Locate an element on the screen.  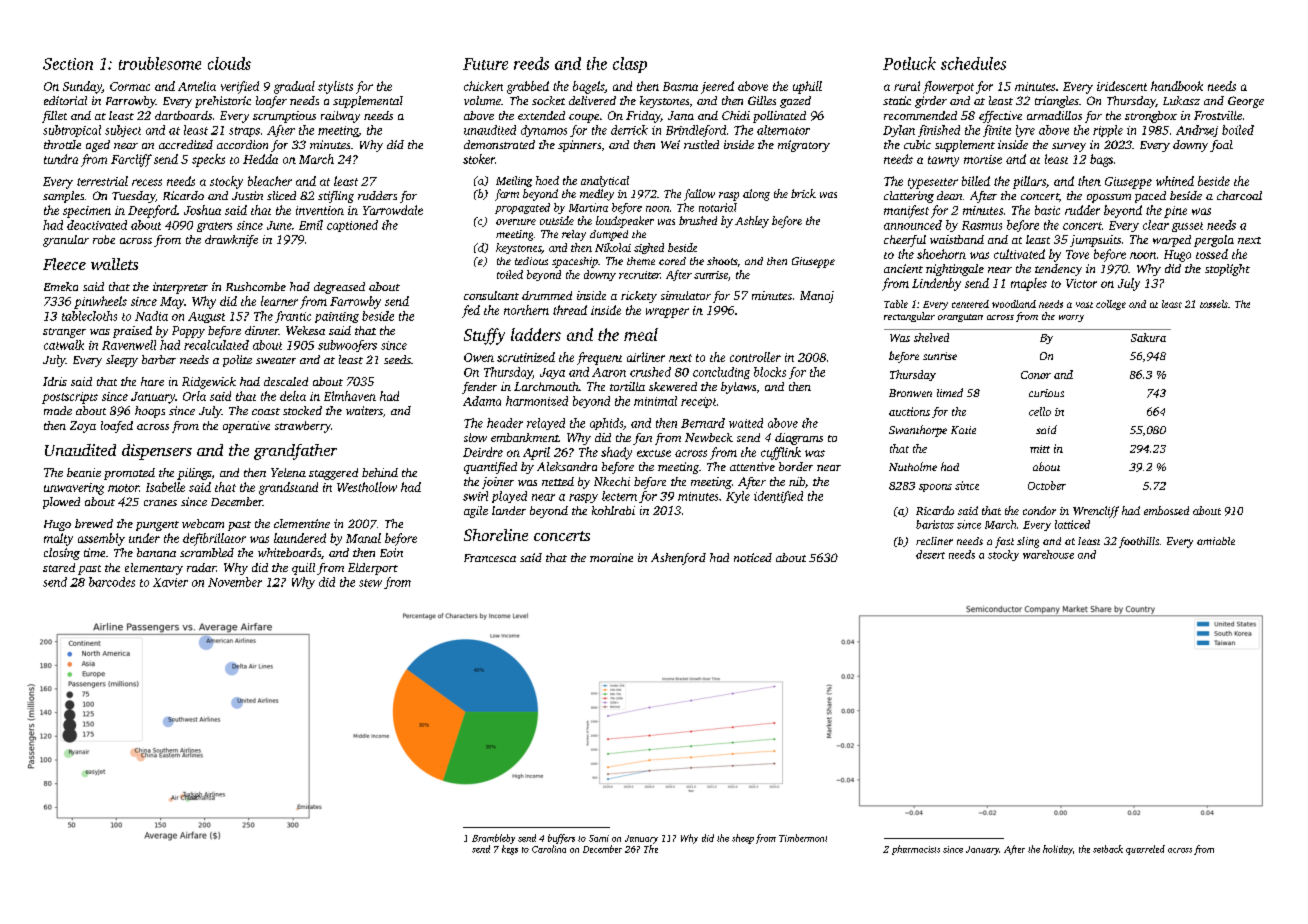
desert is located at coordinates (930, 554).
